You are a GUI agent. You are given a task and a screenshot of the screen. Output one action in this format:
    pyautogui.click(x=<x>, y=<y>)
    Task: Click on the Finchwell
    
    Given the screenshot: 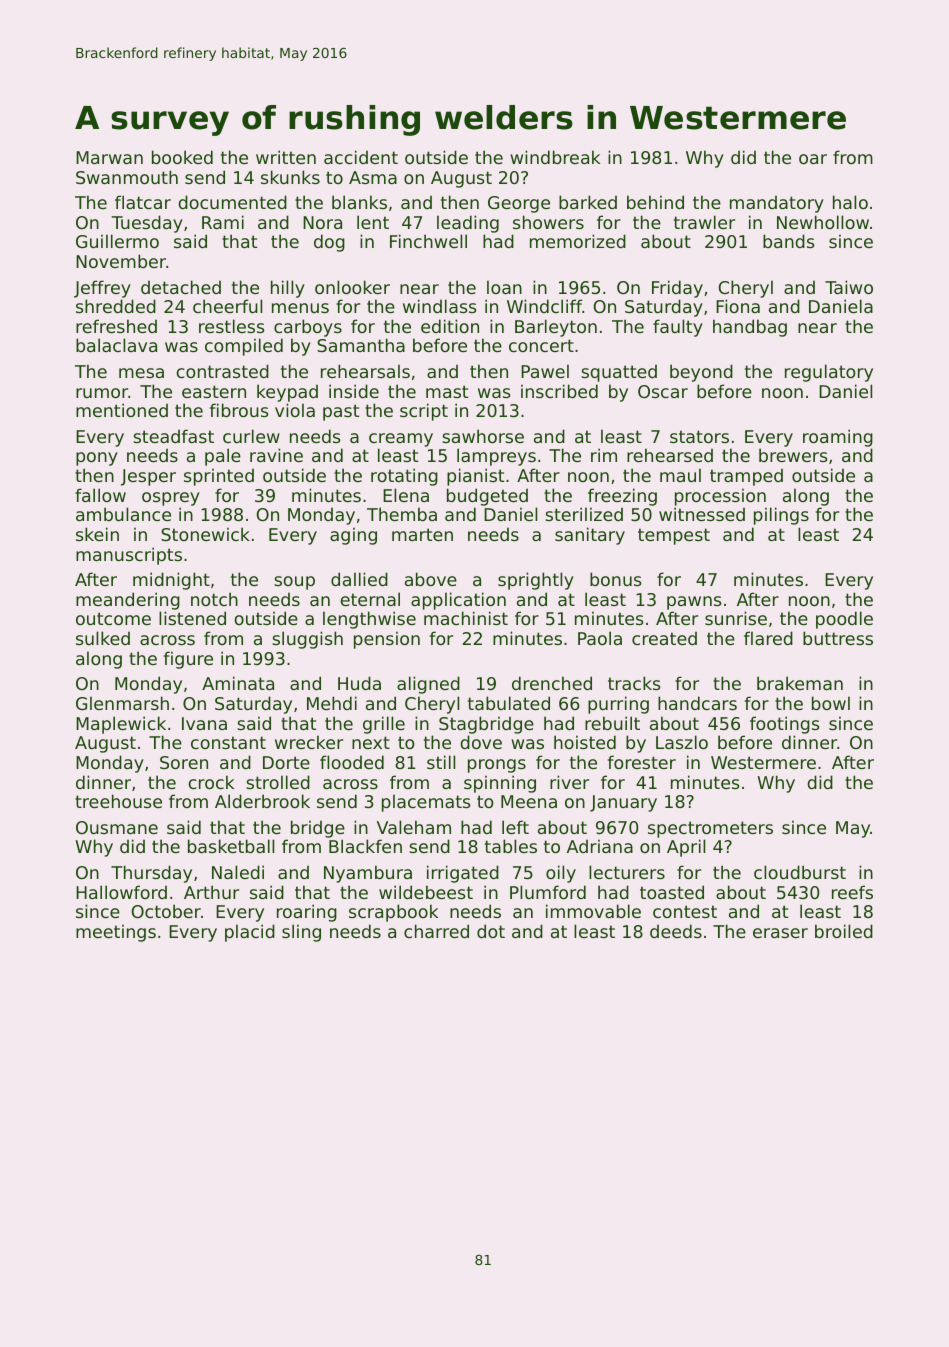 What is the action you would take?
    pyautogui.click(x=428, y=241)
